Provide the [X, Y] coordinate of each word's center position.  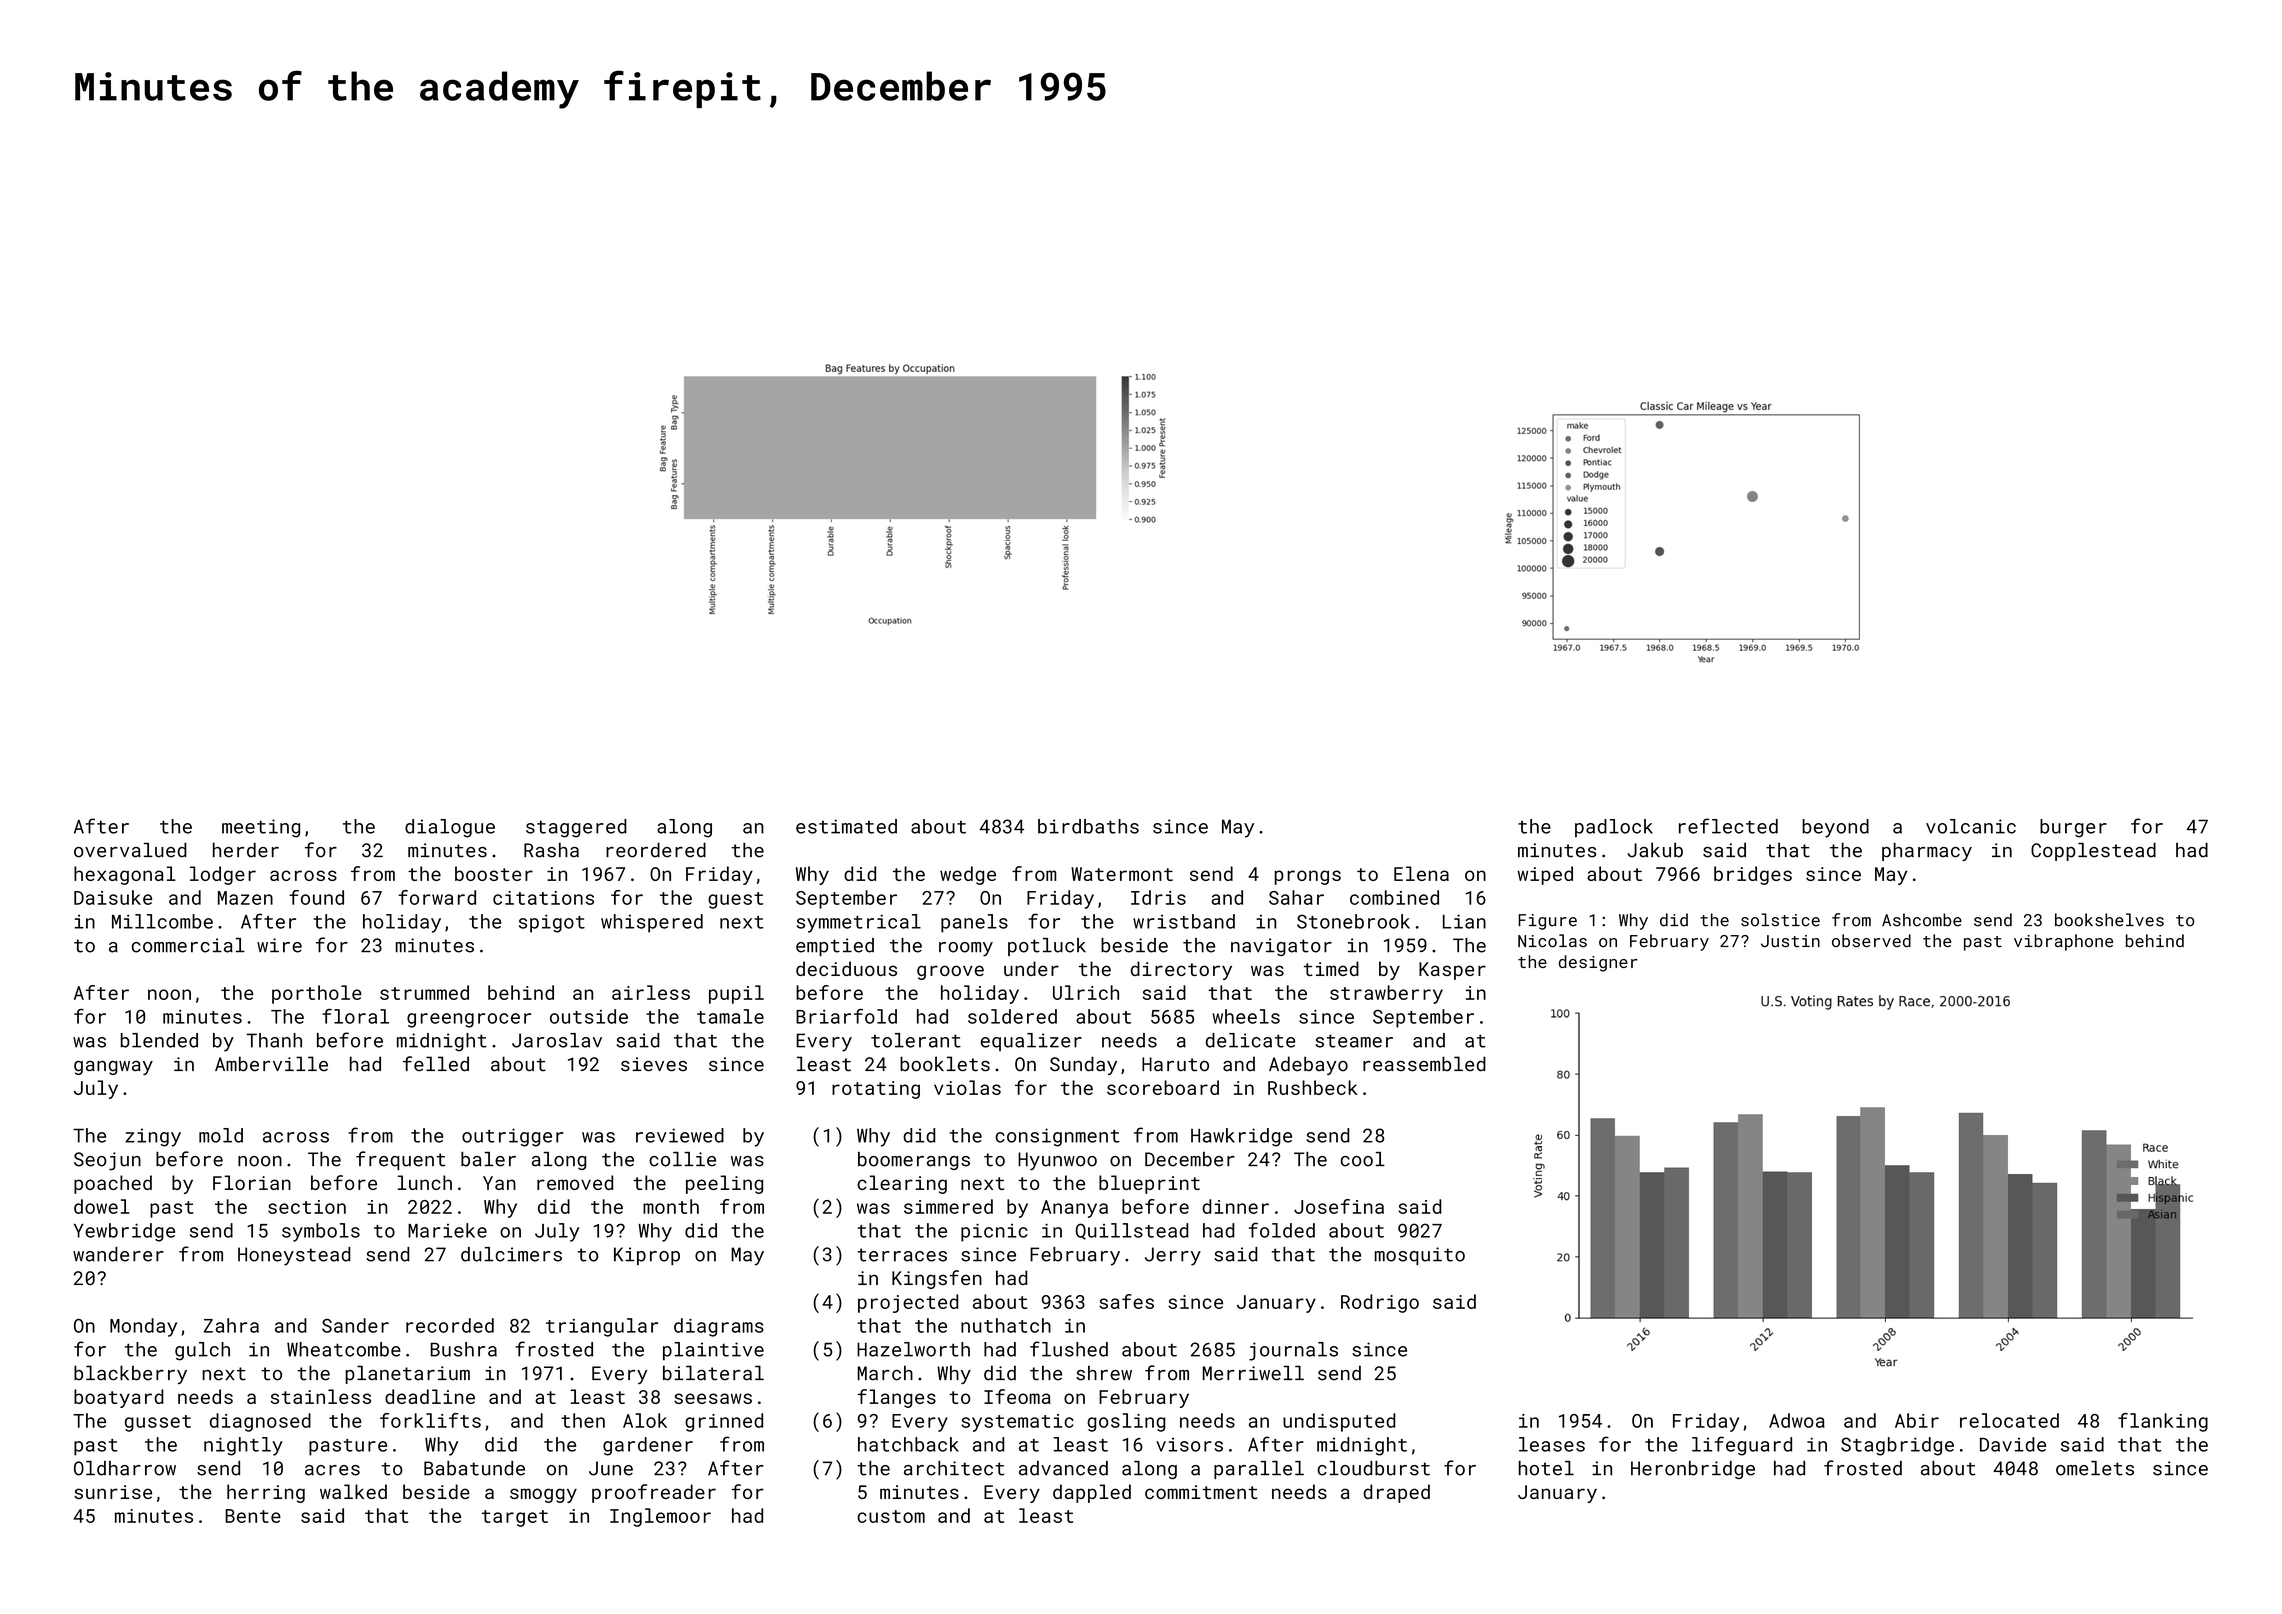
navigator [1281, 947]
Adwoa [1797, 1420]
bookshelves [2109, 920]
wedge [968, 875]
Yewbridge [124, 1232]
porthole [317, 994]
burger [2073, 828]
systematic [1017, 1423]
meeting [261, 828]
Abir [1917, 1420]
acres [332, 1470]
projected [908, 1303]
